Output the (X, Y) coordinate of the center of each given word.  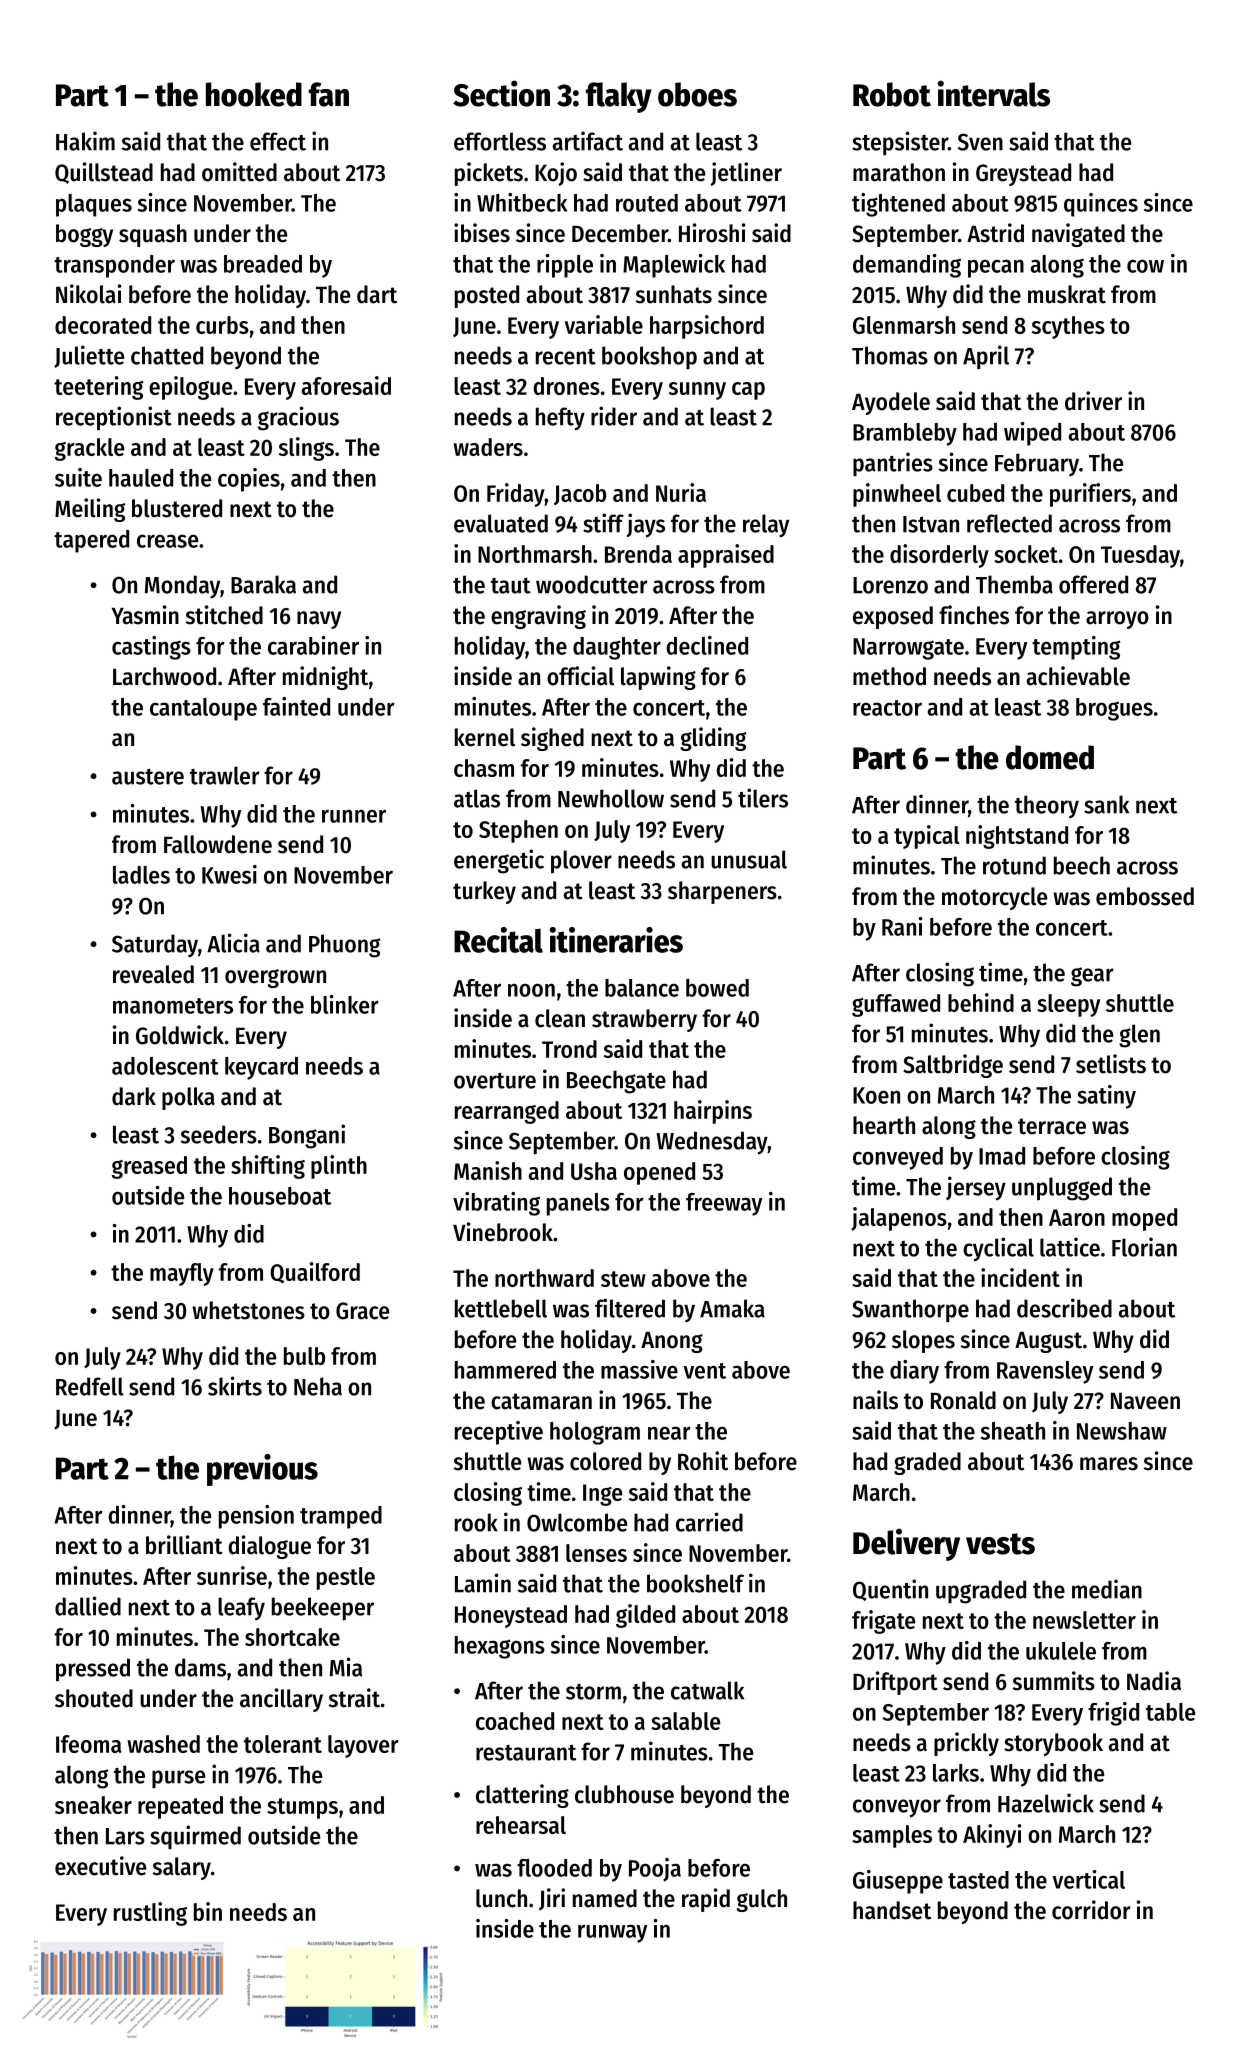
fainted (296, 706)
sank (1106, 804)
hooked (254, 94)
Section (501, 93)
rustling (150, 1914)
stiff (603, 523)
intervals (994, 93)
